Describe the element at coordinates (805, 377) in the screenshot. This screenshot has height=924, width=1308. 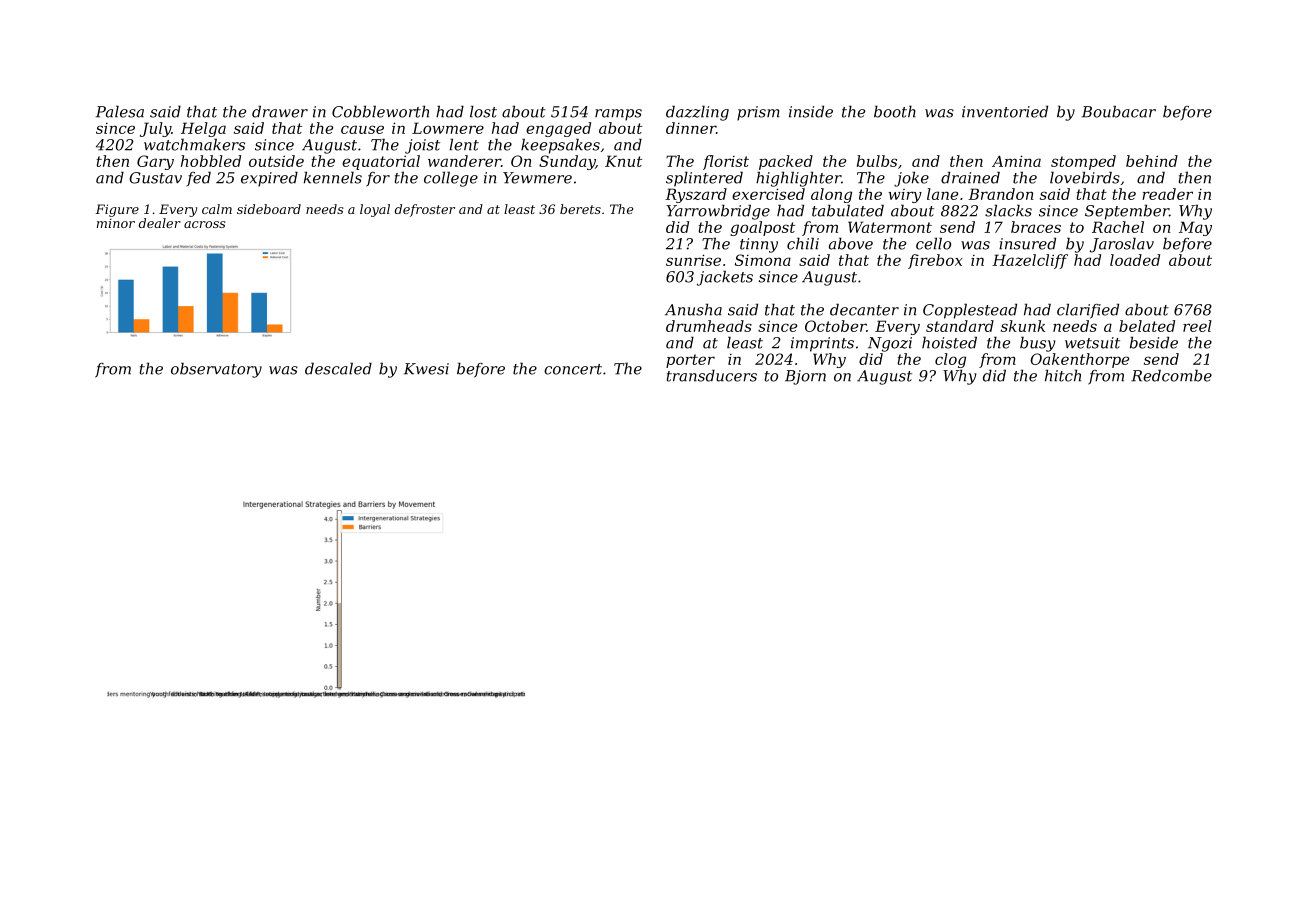
I see `Bjorn` at that location.
